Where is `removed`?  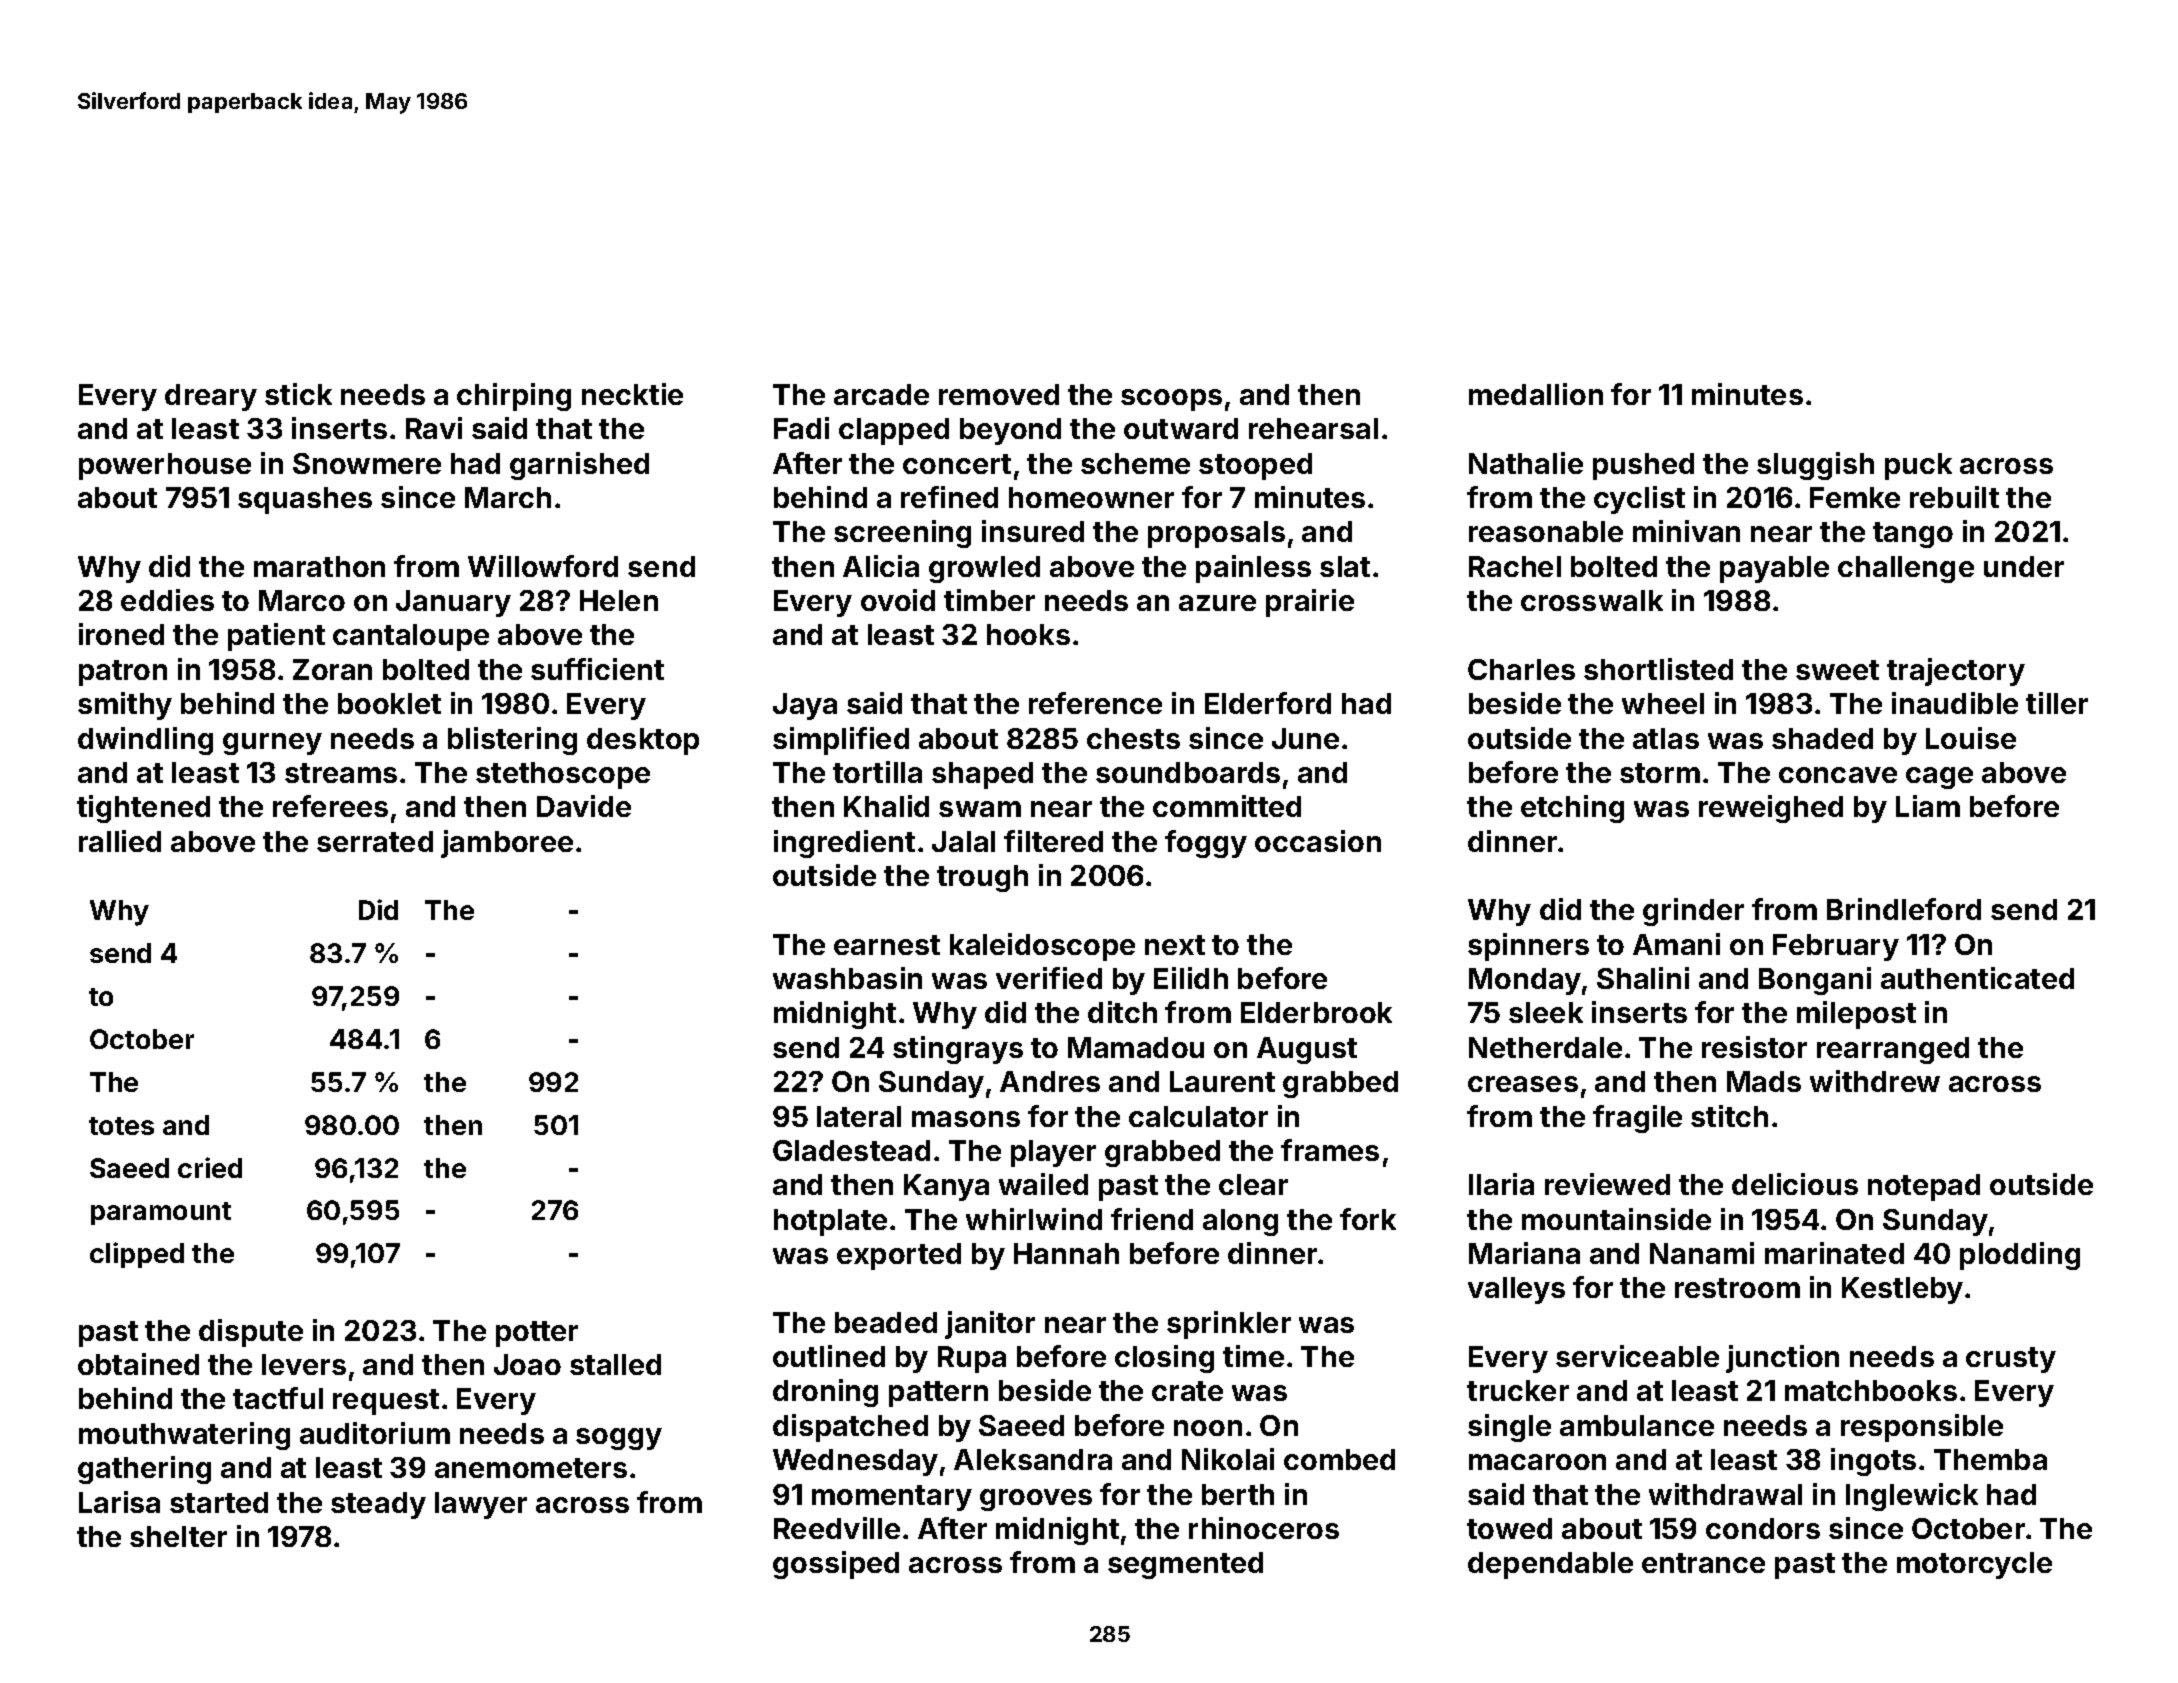 removed is located at coordinates (999, 394).
